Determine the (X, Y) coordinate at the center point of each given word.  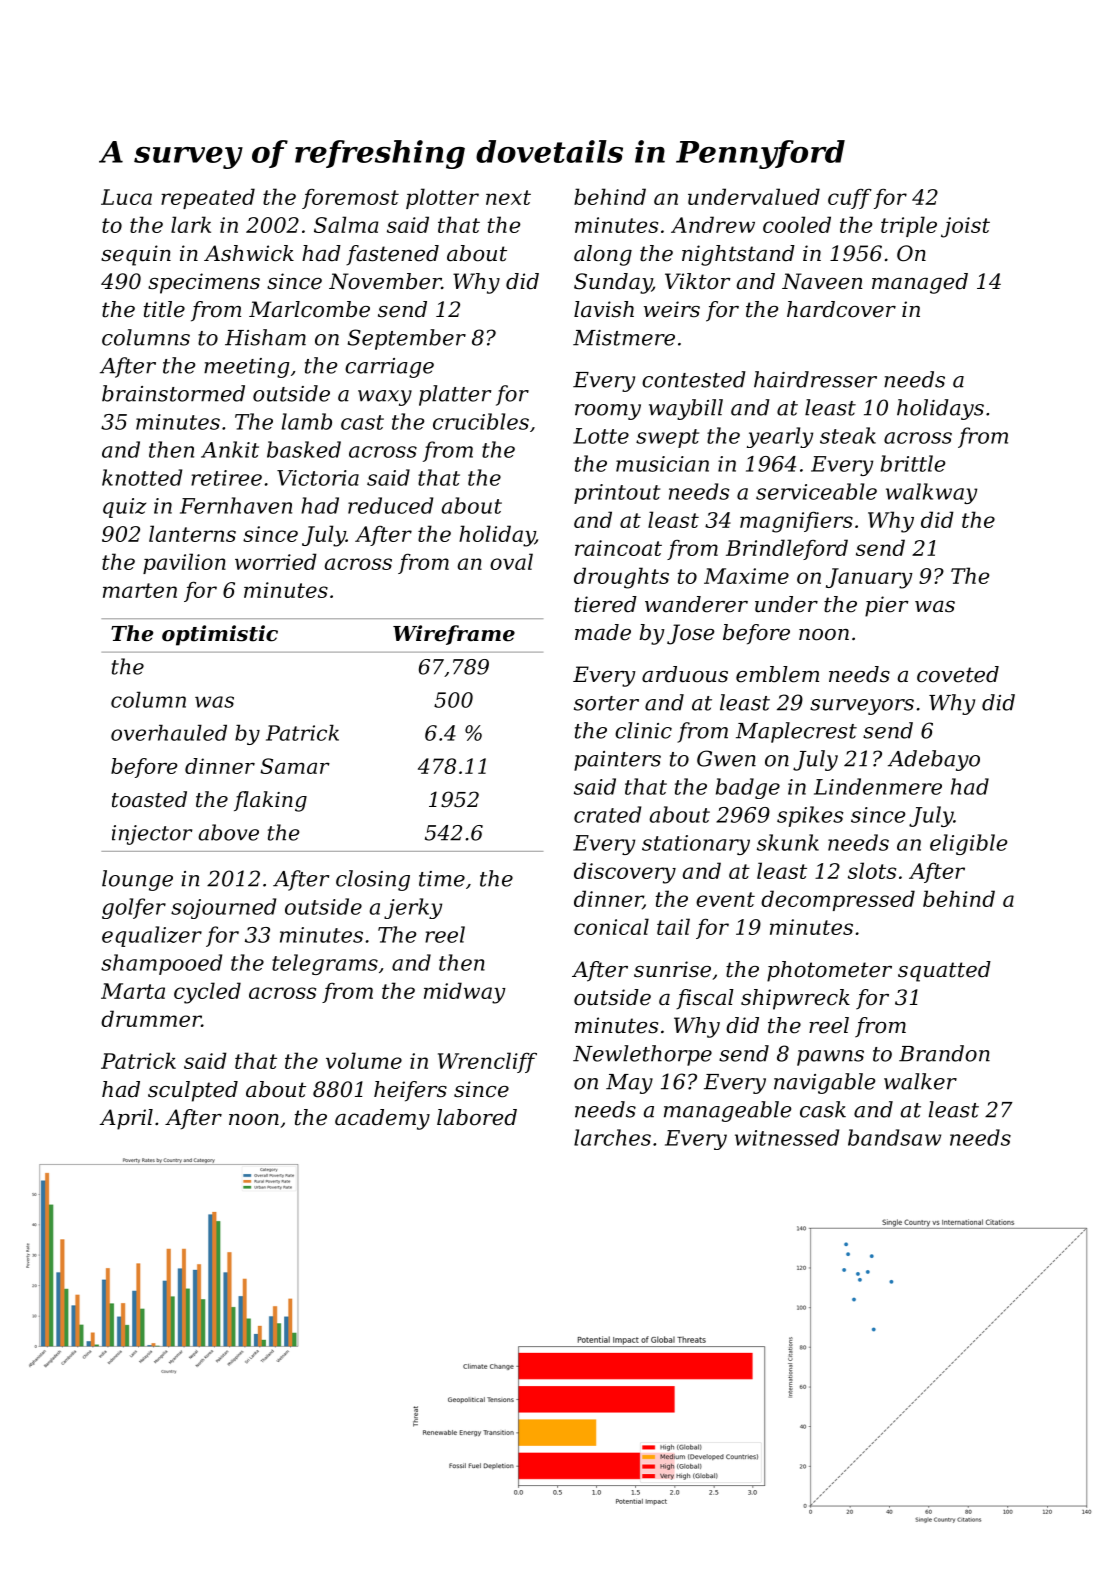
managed (920, 283)
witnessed (787, 1137)
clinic (643, 730)
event (725, 899)
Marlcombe (309, 309)
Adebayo (934, 760)
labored (477, 1117)
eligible (968, 844)
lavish (604, 309)
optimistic (220, 635)
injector (152, 835)
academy (382, 1119)
